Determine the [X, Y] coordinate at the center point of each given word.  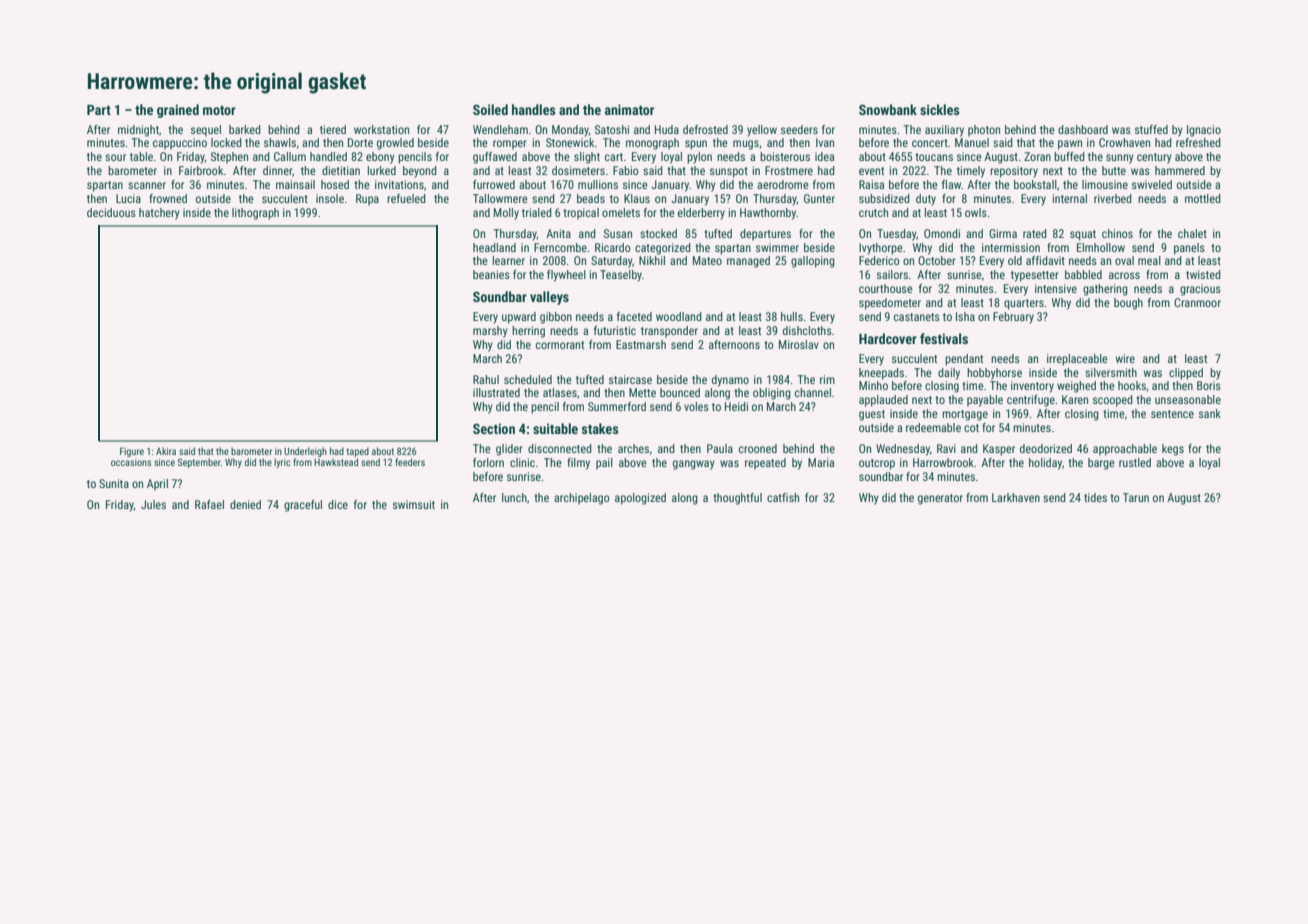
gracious [1200, 290]
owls [976, 212]
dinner [277, 170]
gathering [1105, 290]
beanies [491, 274]
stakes [600, 428]
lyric [282, 463]
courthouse [886, 288]
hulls [792, 316]
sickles [940, 109]
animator [629, 109]
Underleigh [305, 452]
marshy [490, 332]
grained [178, 111]
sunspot [729, 172]
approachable [1125, 450]
